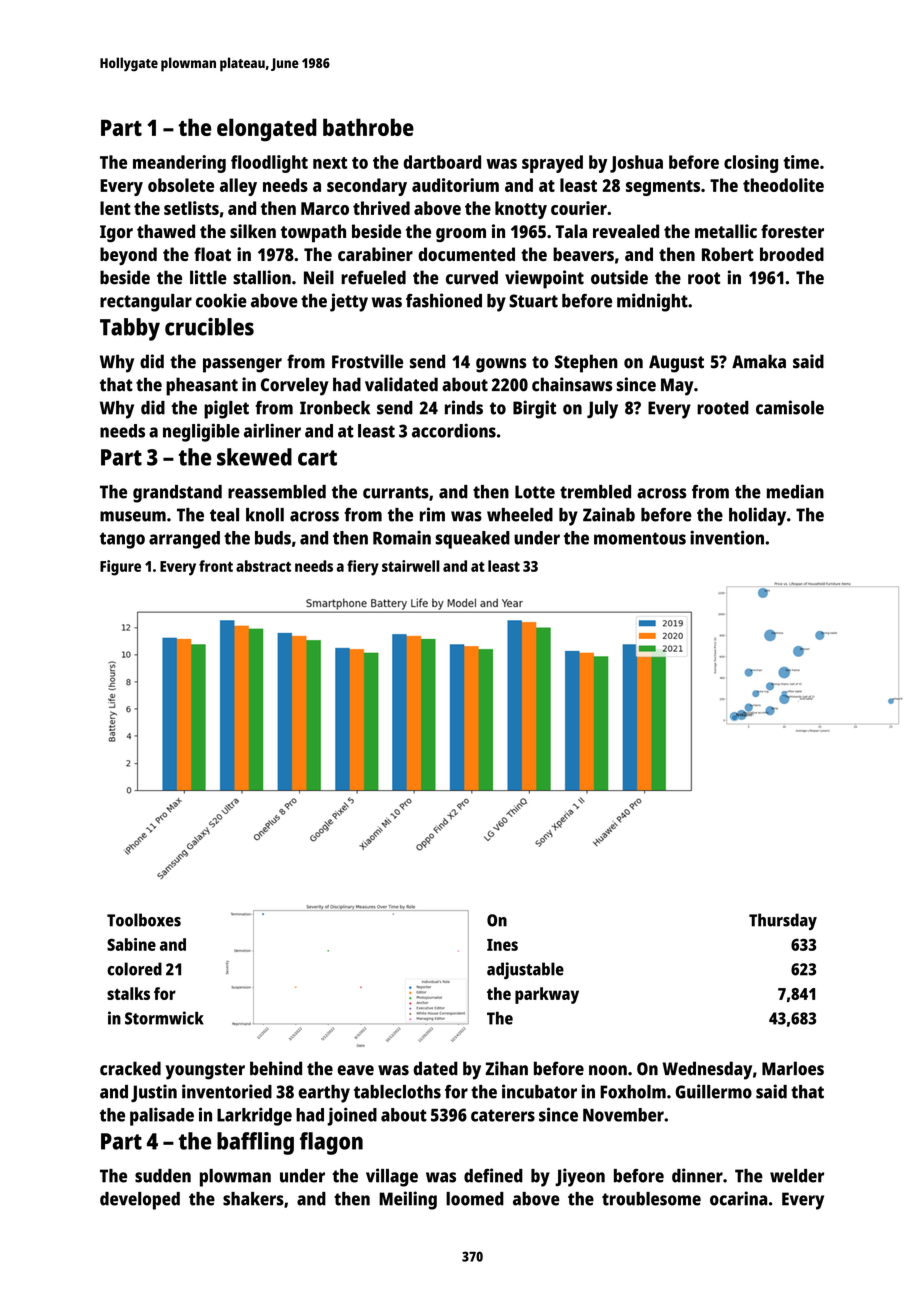 The image size is (924, 1314). What do you see at coordinates (464, 407) in the screenshot?
I see `rinds` at bounding box center [464, 407].
